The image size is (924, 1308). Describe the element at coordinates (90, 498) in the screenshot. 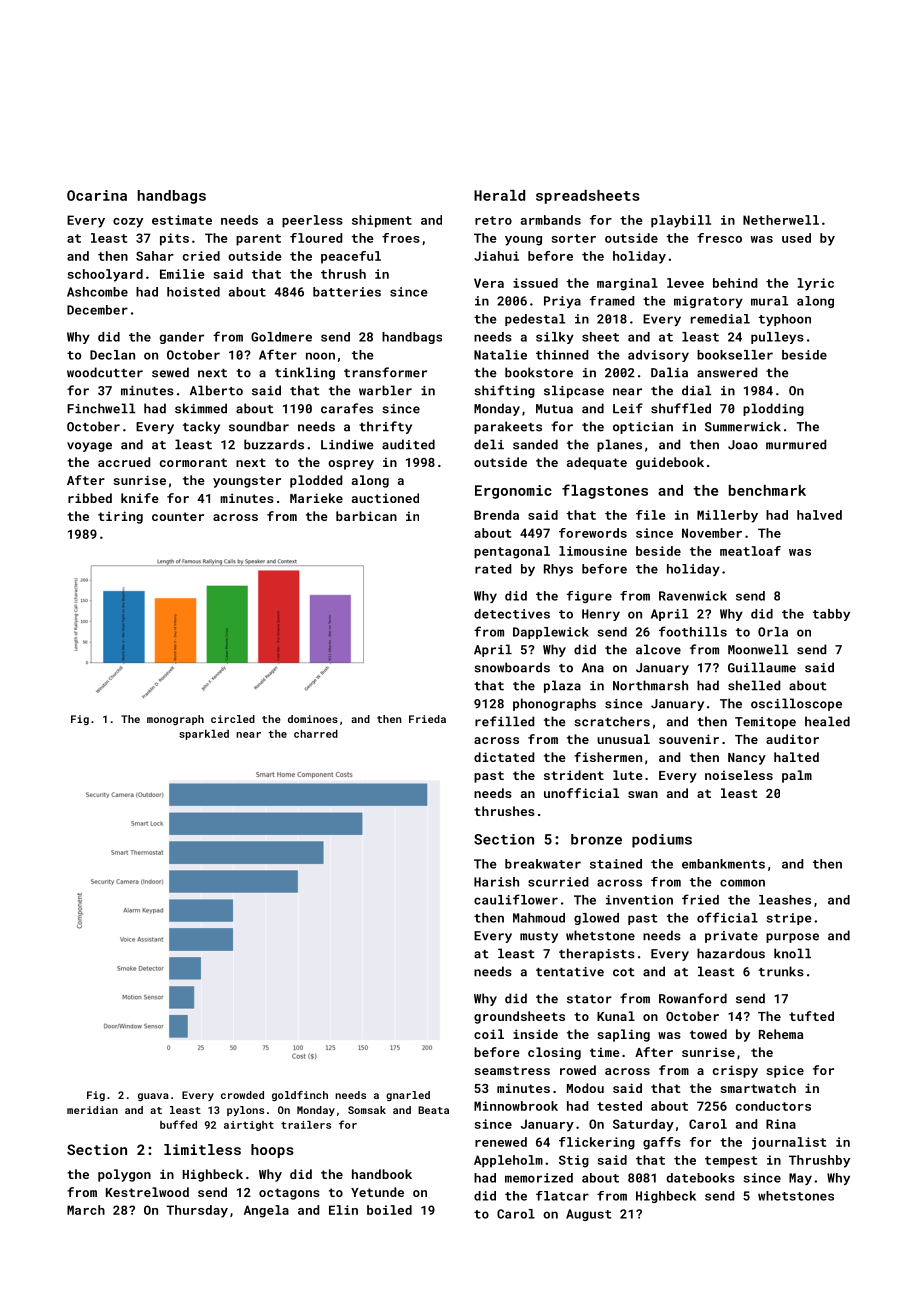

I see `ribbed` at that location.
